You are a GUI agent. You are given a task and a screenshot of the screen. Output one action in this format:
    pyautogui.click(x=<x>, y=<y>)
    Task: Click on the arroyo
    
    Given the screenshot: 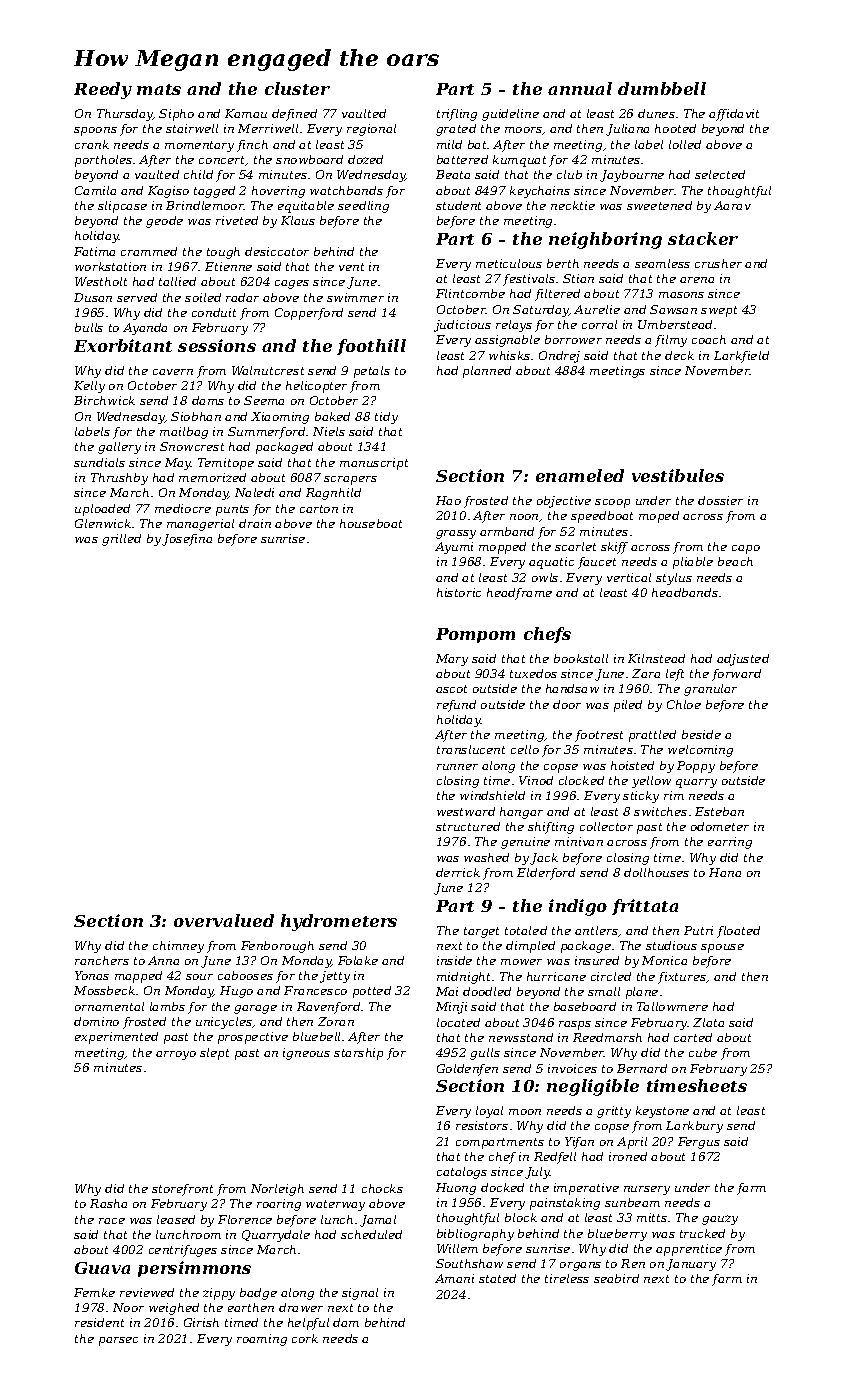 What is the action you would take?
    pyautogui.click(x=176, y=1055)
